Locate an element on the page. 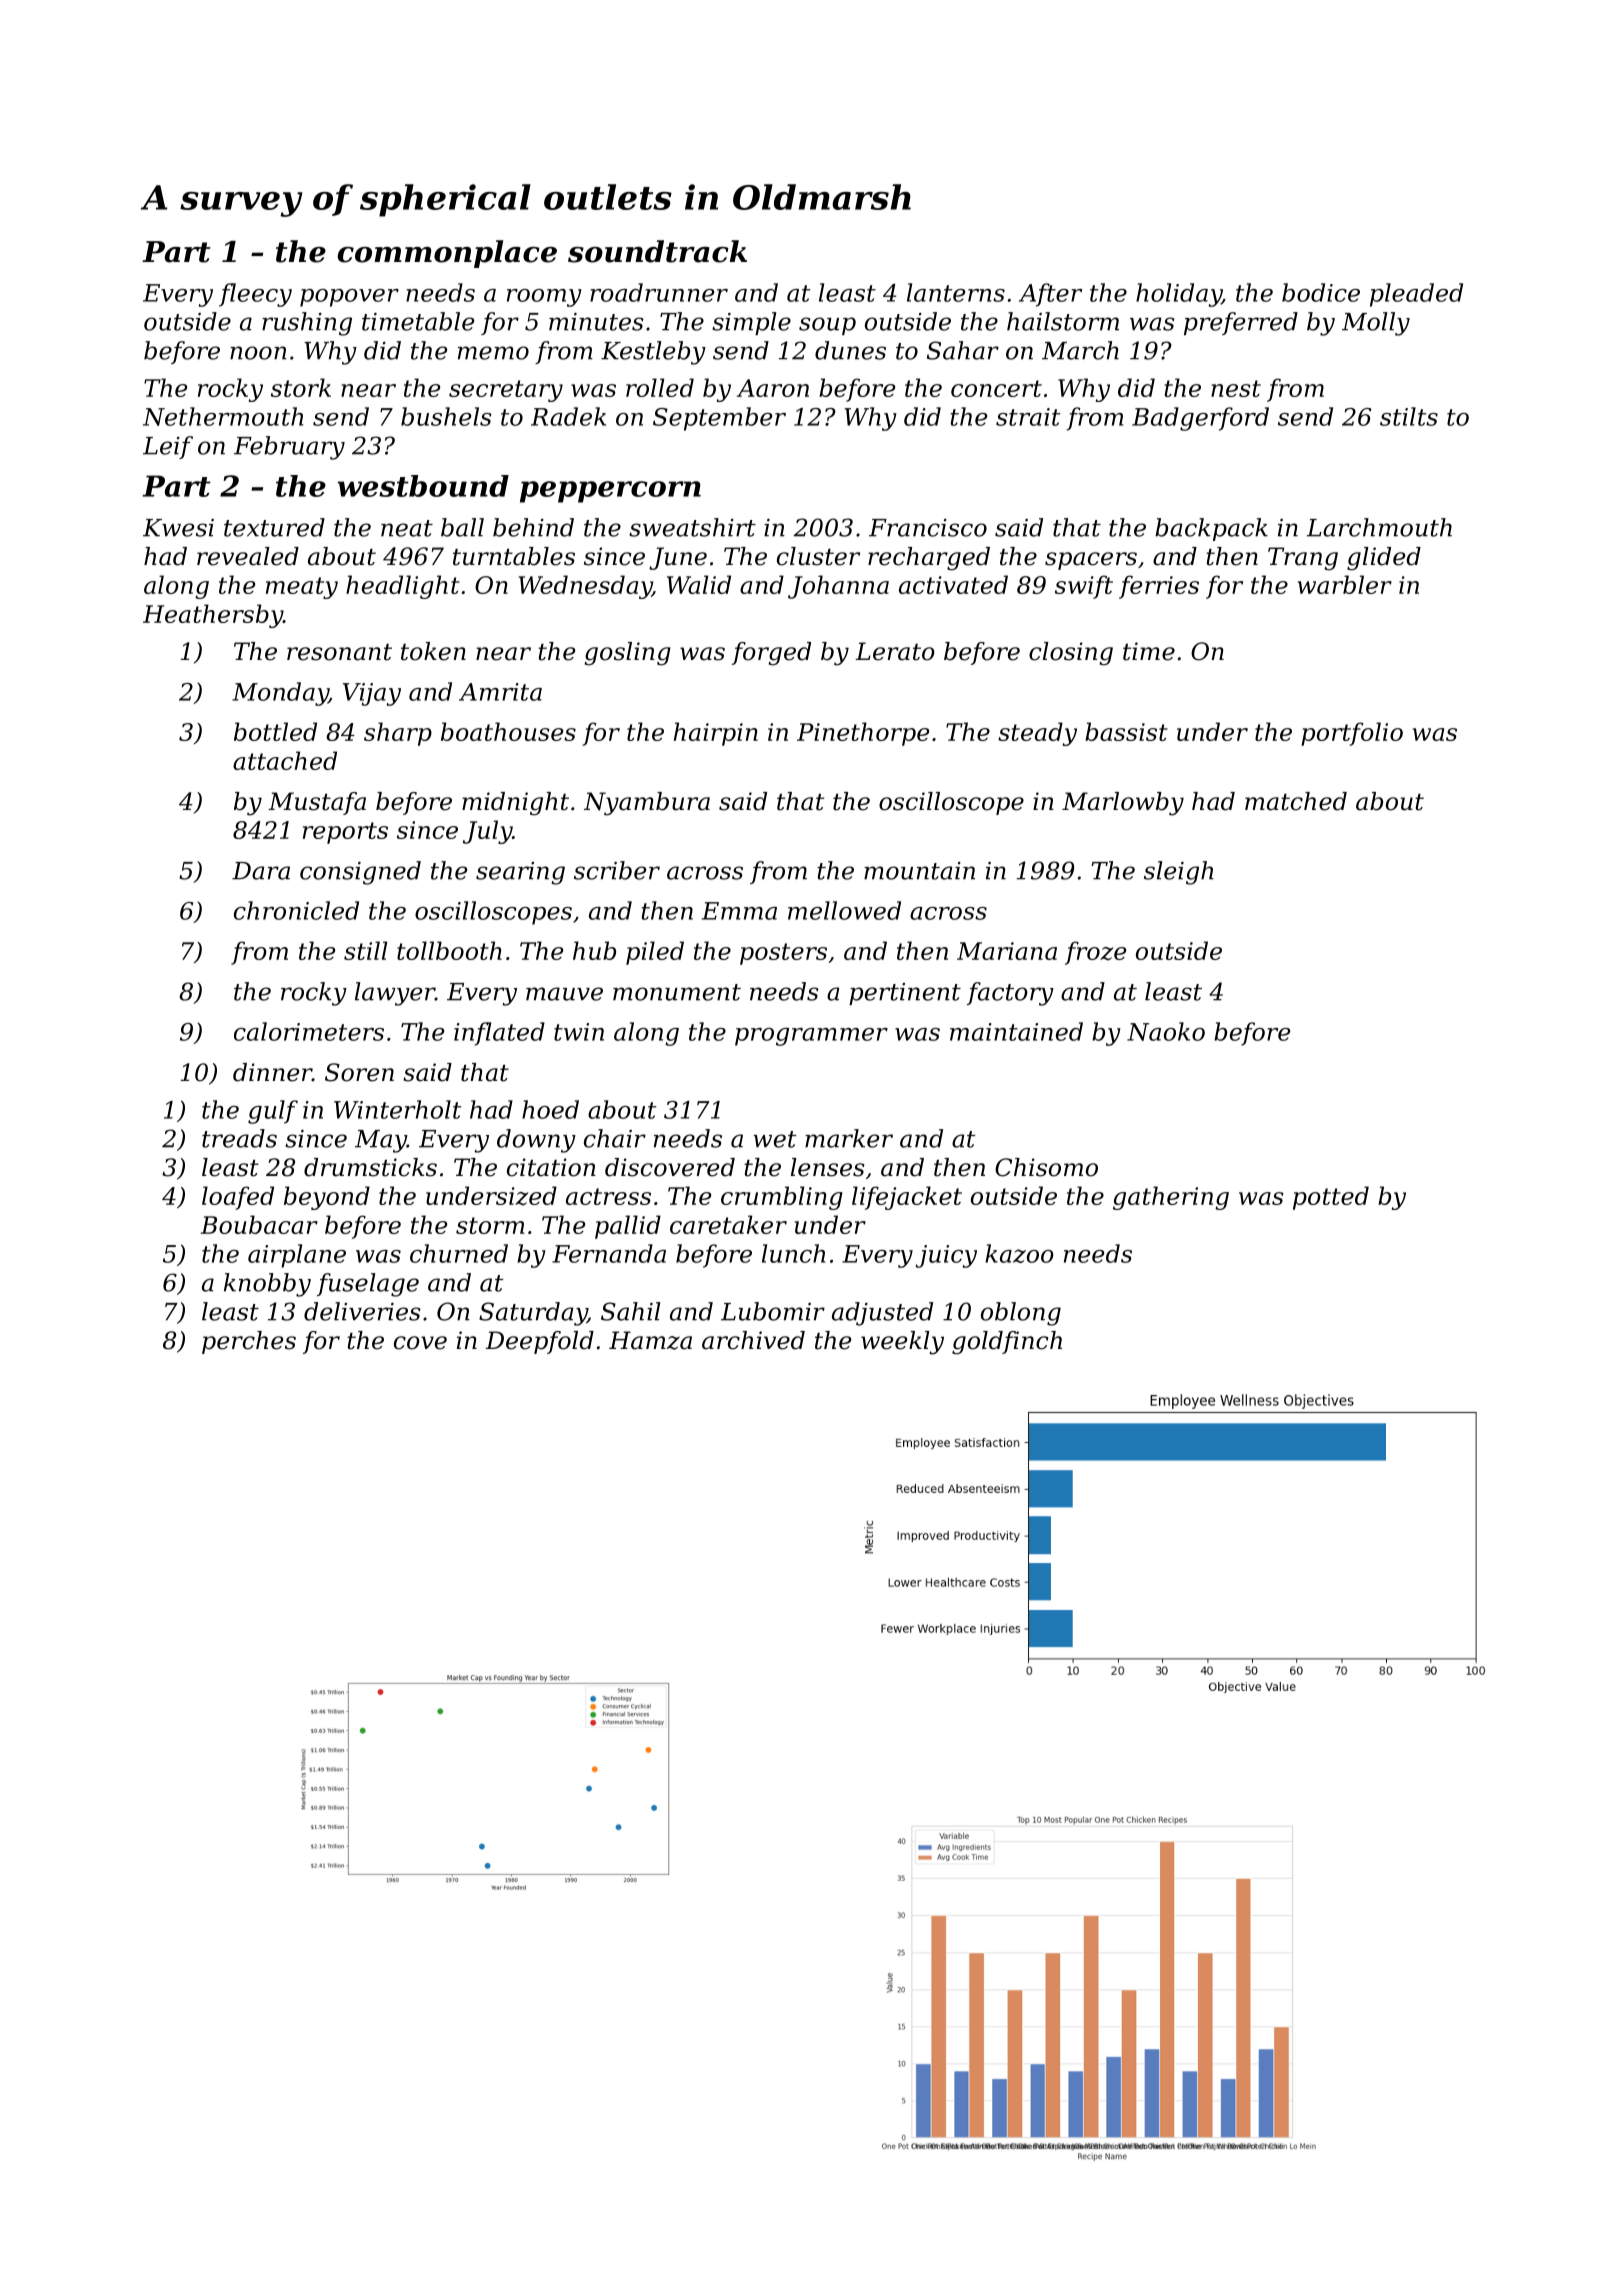 The width and height of the image is (1620, 2292). piled is located at coordinates (655, 953).
